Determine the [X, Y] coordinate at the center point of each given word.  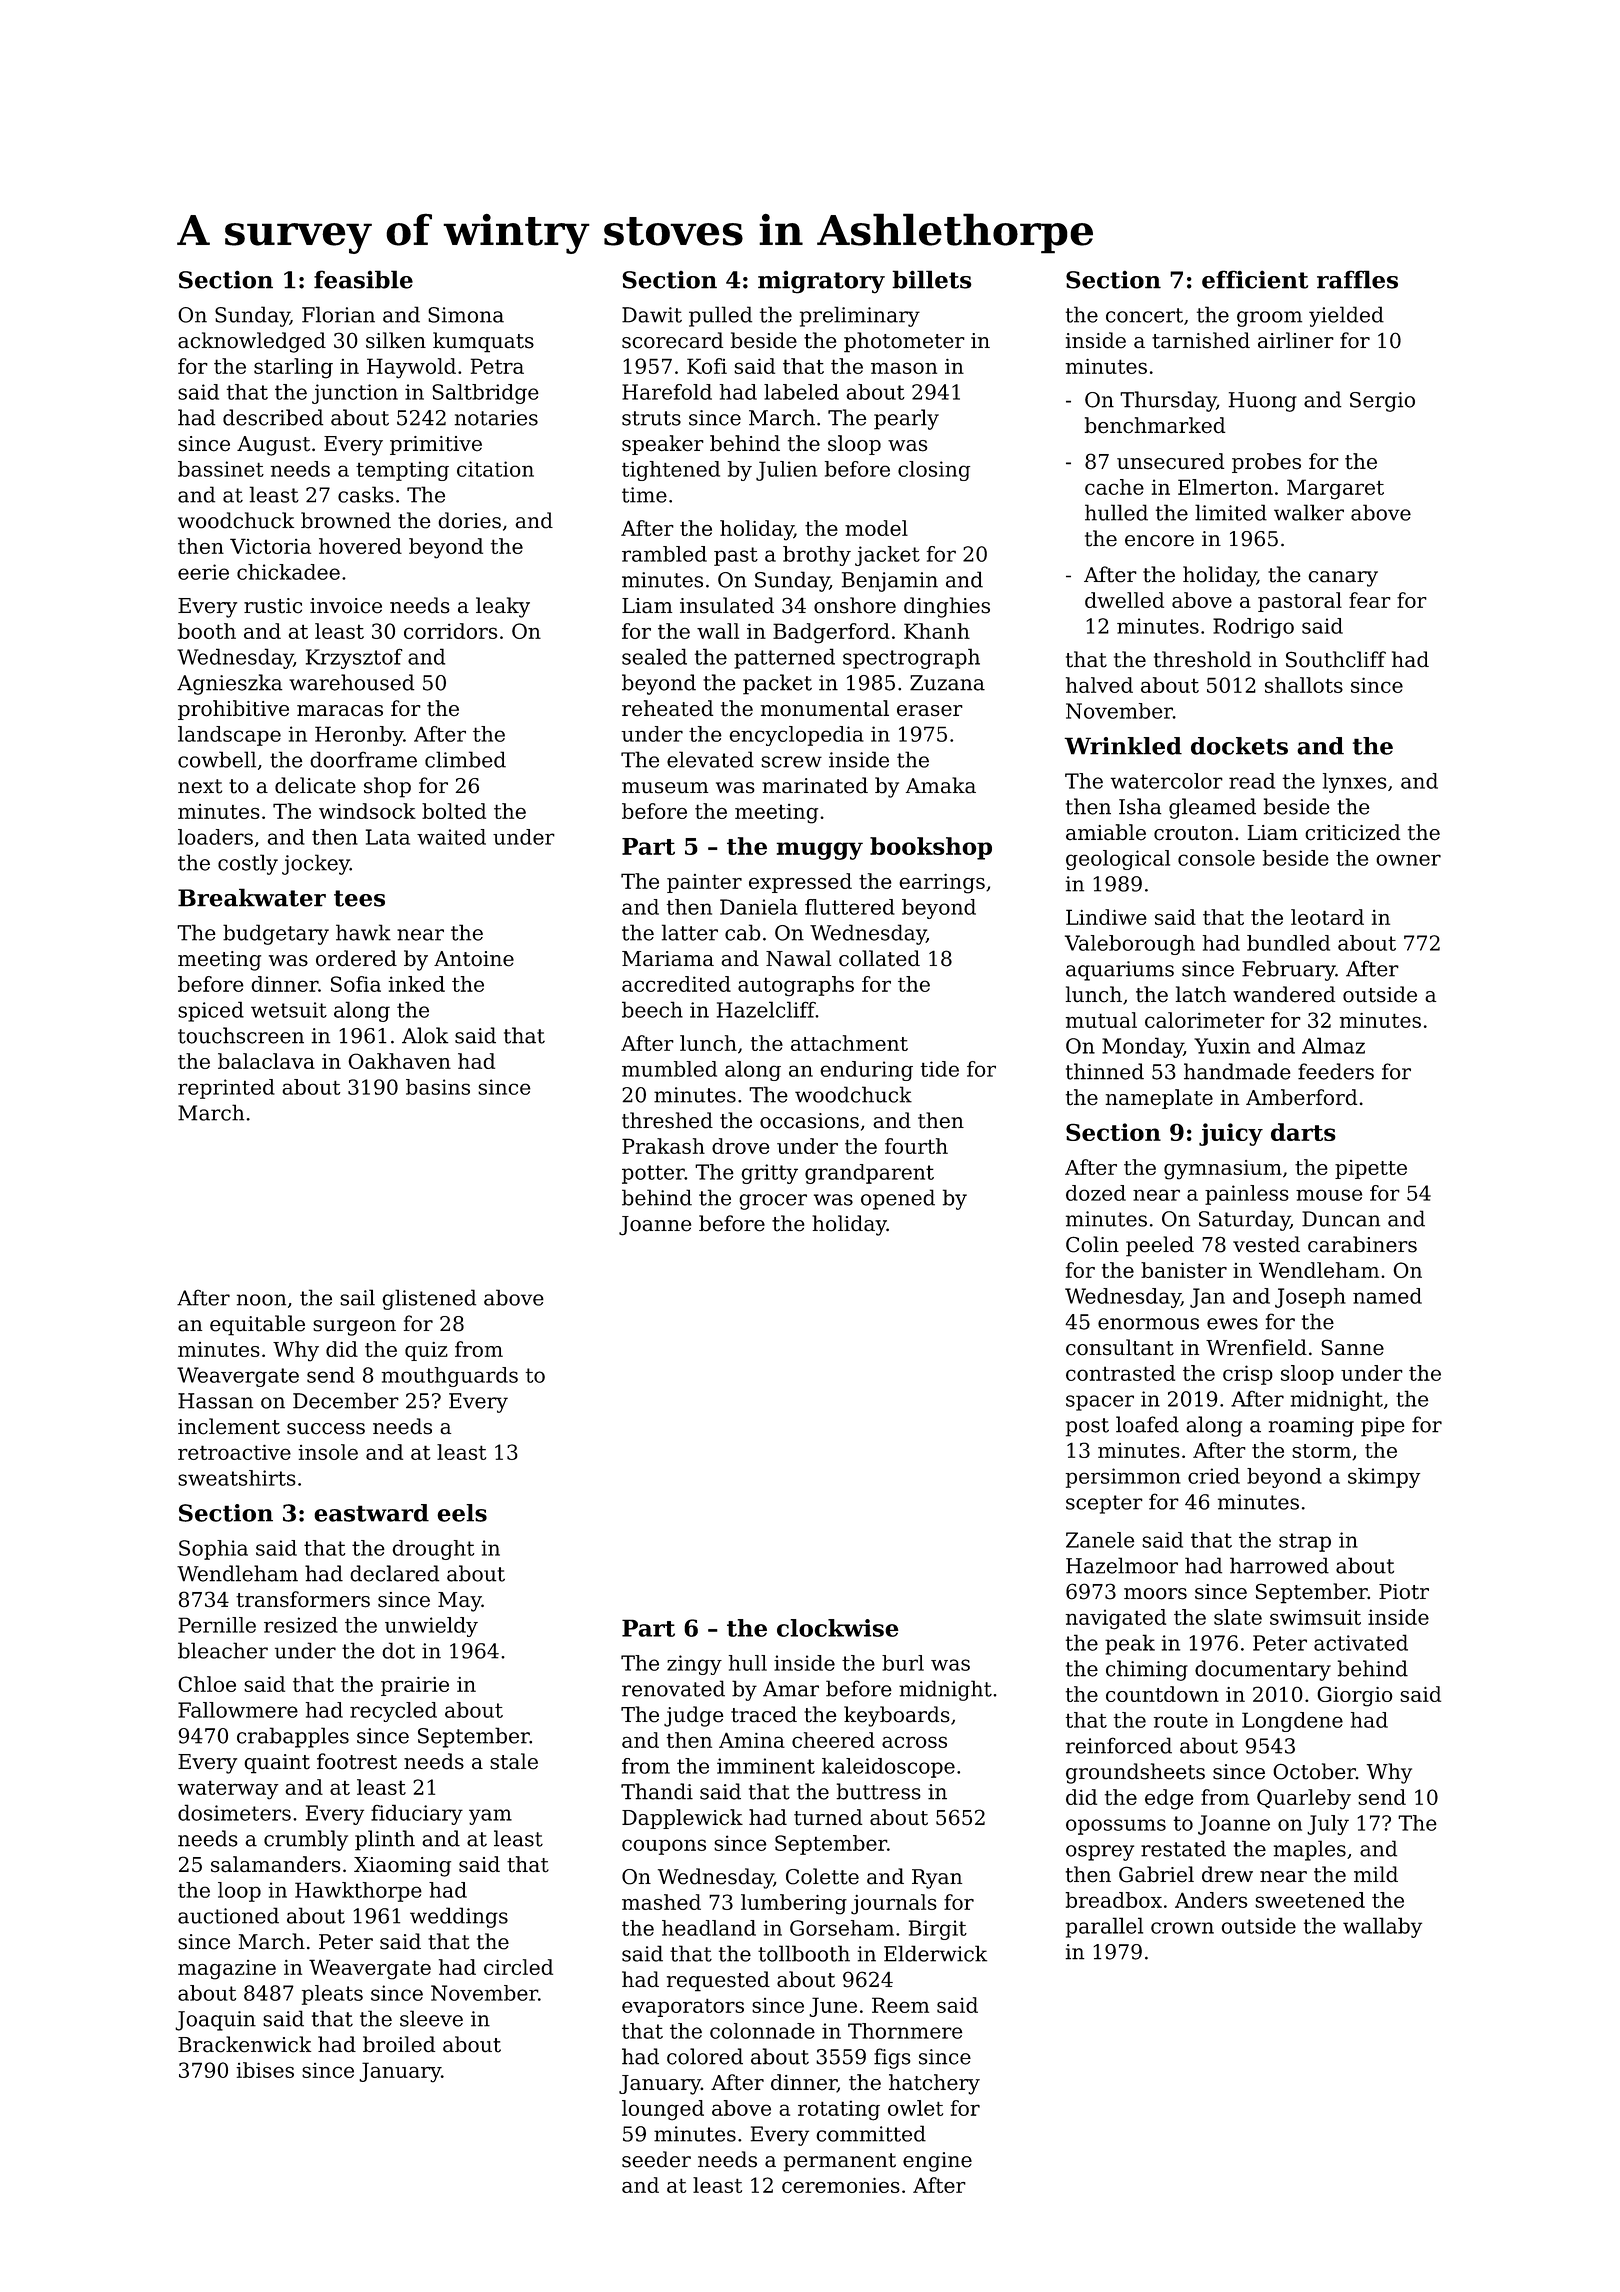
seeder [656, 2159]
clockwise [838, 1628]
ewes [1232, 1324]
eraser [930, 711]
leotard [1327, 917]
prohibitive [233, 710]
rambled [664, 554]
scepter [1104, 1504]
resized [301, 1625]
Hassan [215, 1401]
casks [366, 494]
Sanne [1352, 1347]
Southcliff [1336, 659]
